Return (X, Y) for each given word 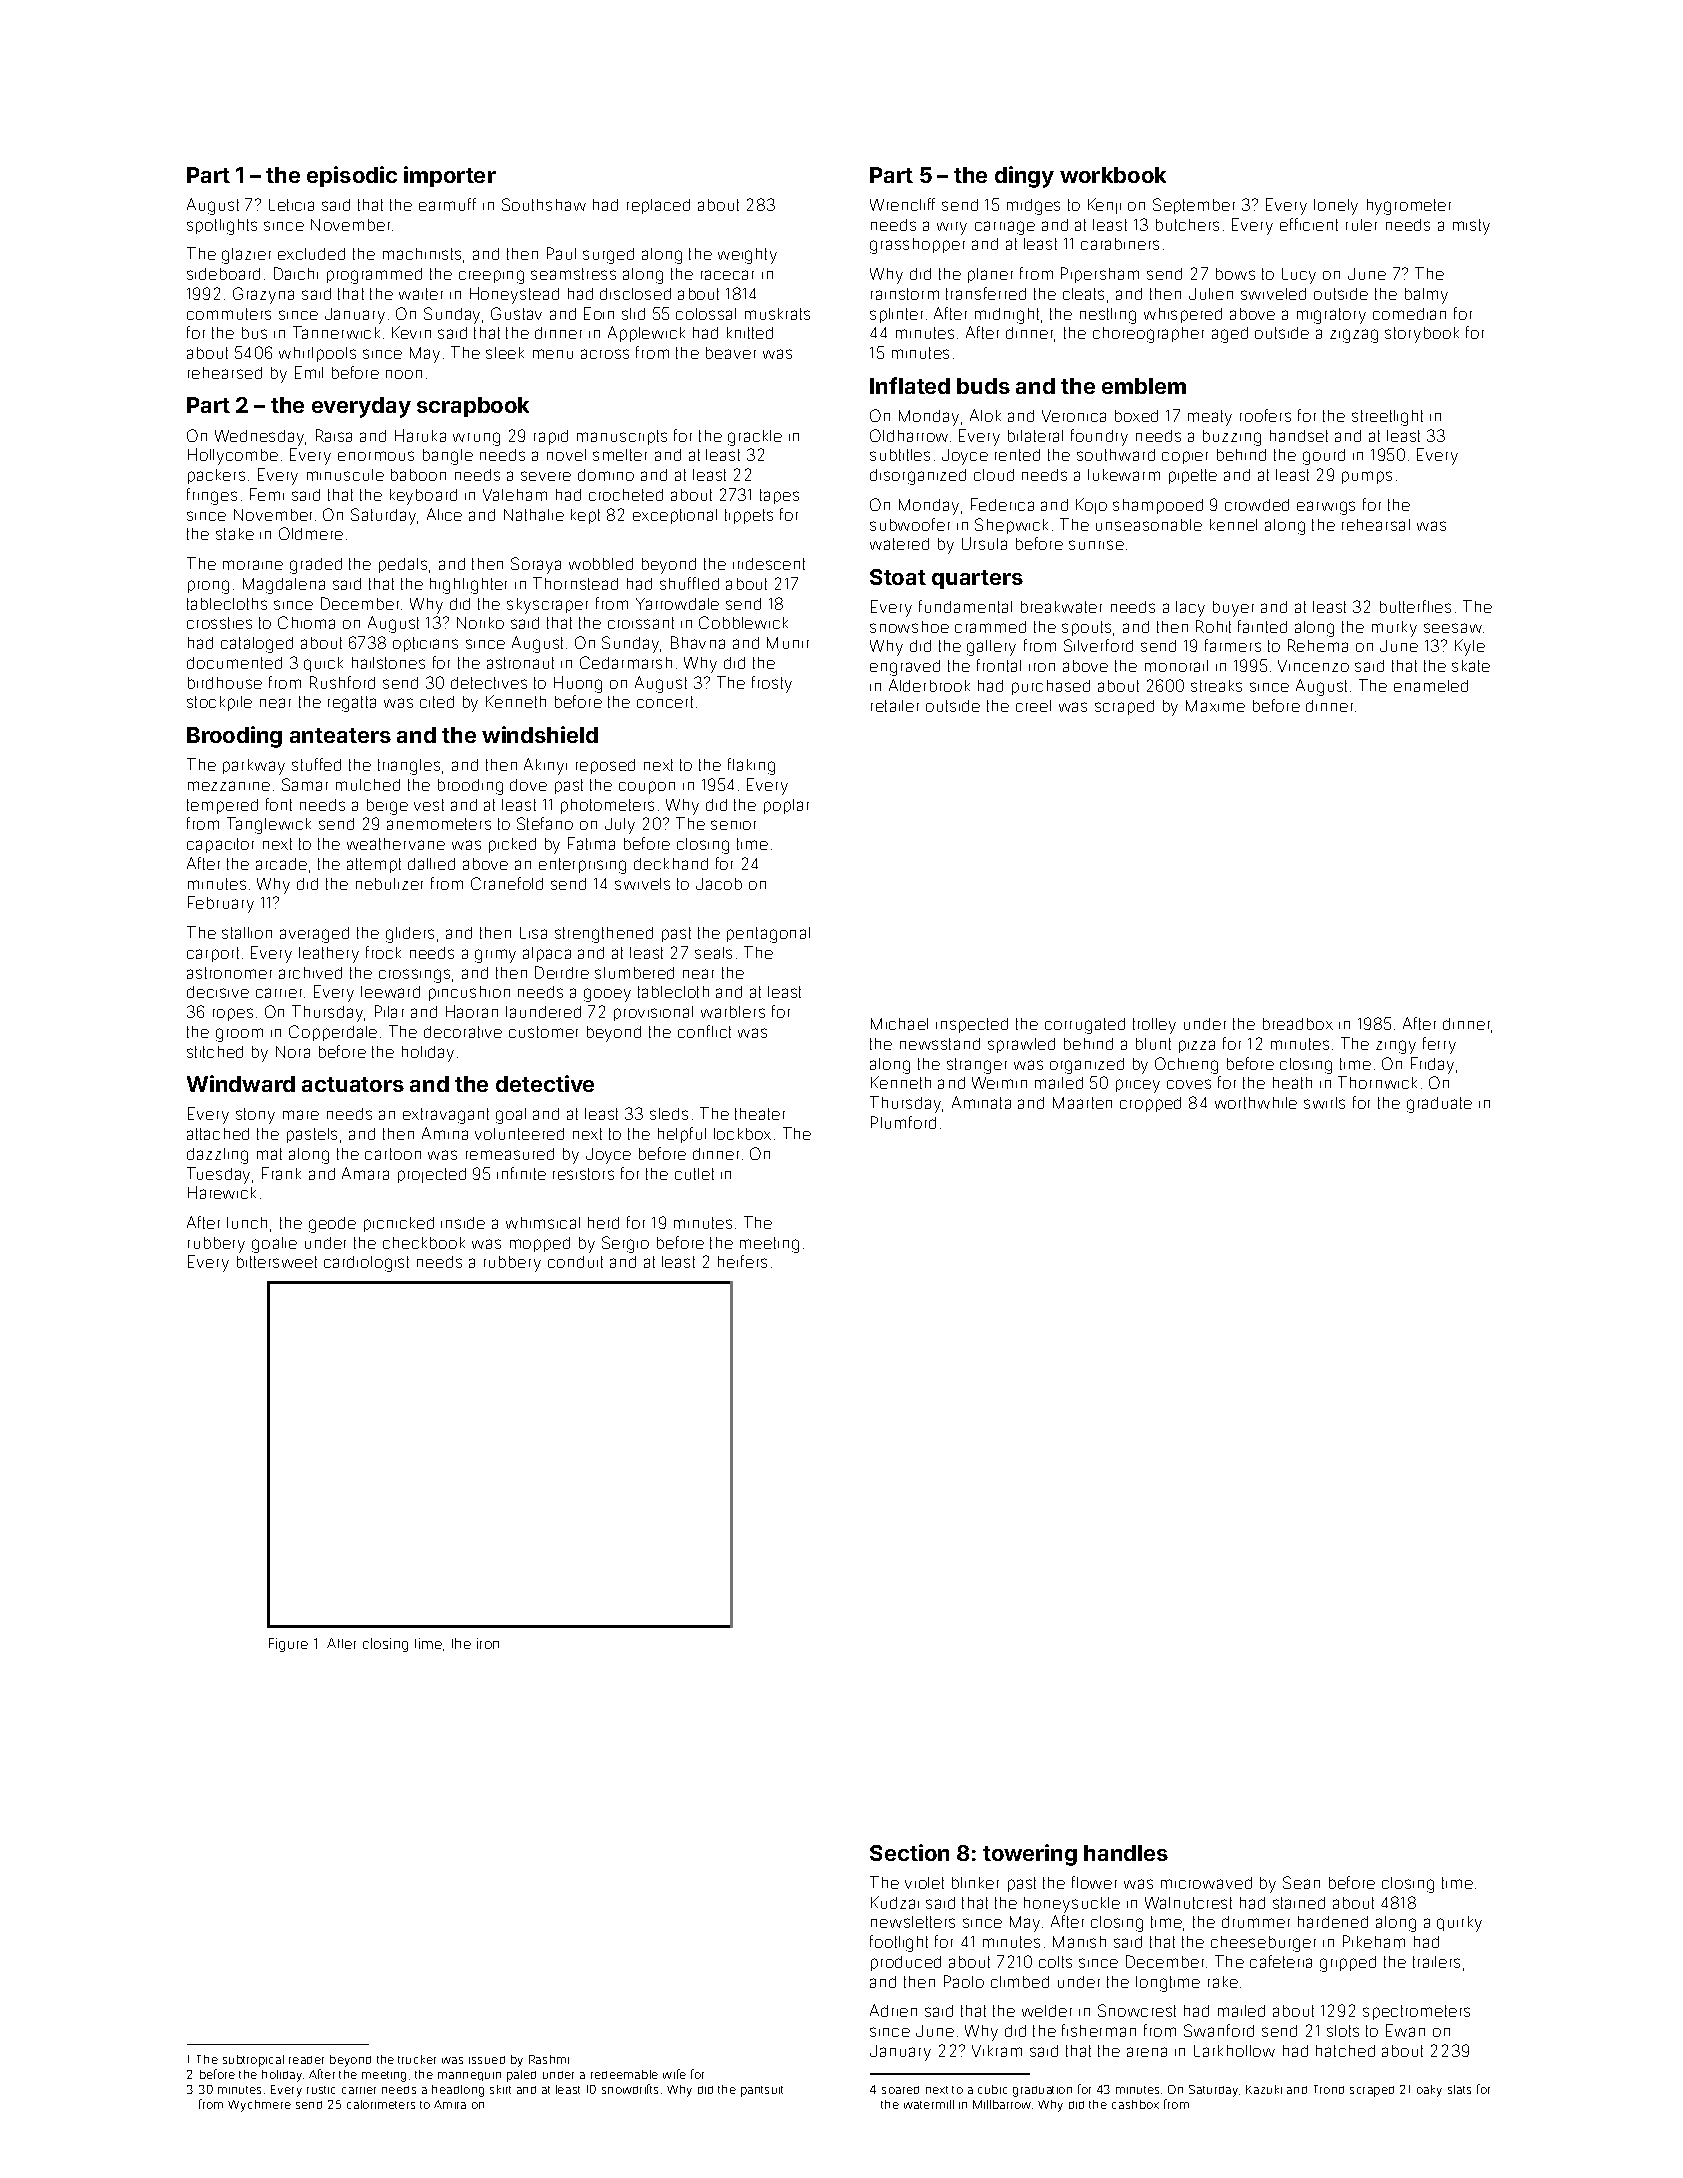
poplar (786, 806)
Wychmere (259, 2106)
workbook (1113, 175)
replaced (658, 206)
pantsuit (762, 2091)
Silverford (1098, 645)
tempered (222, 806)
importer (450, 176)
